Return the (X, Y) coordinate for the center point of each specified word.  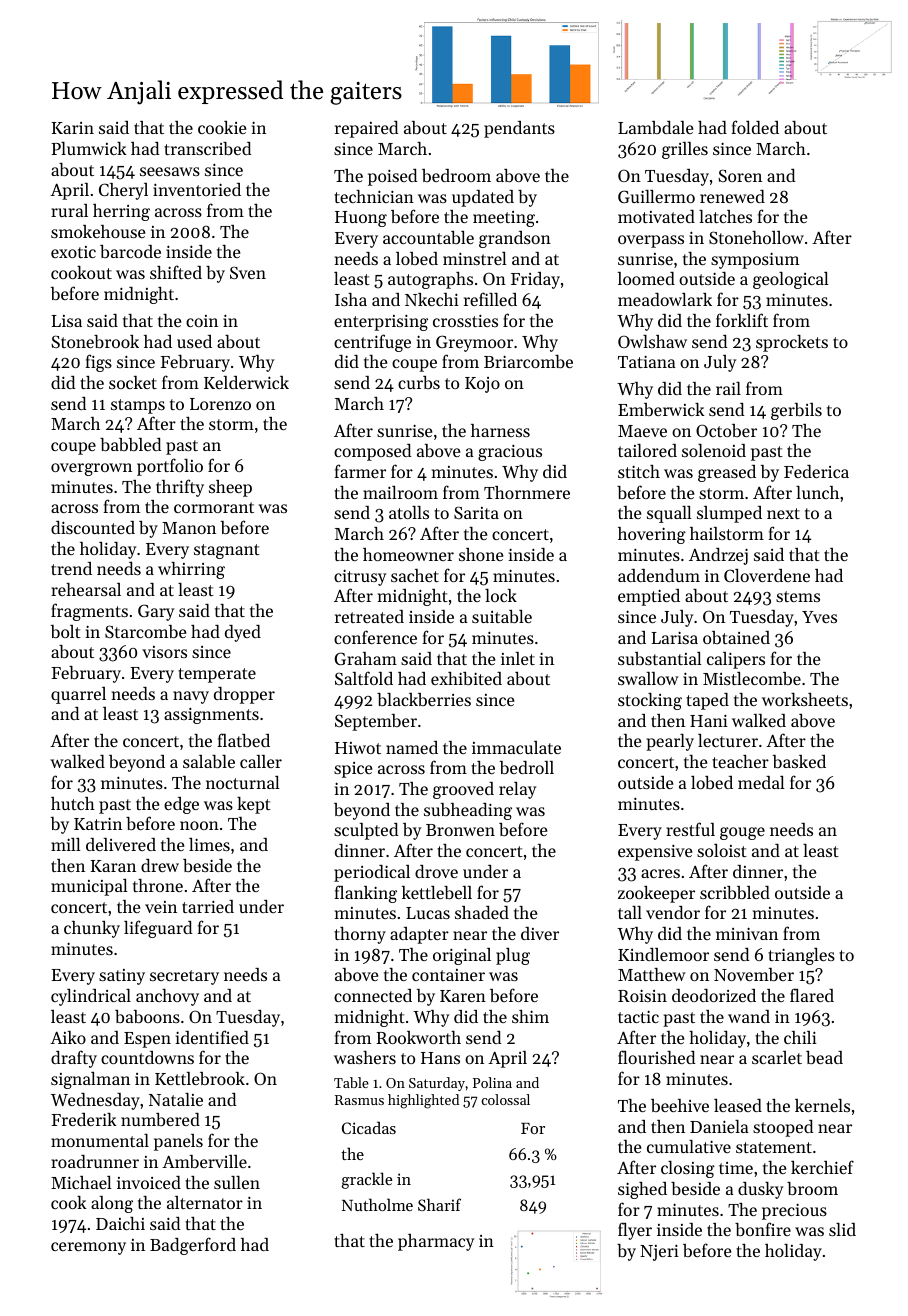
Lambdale (655, 127)
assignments (211, 715)
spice (353, 770)
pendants (519, 129)
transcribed (207, 148)
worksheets (805, 699)
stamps (138, 406)
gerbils (796, 411)
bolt (66, 631)
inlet (518, 658)
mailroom (400, 492)
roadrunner (95, 1161)
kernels (822, 1105)
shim (530, 1016)
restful (690, 829)
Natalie (176, 1099)
